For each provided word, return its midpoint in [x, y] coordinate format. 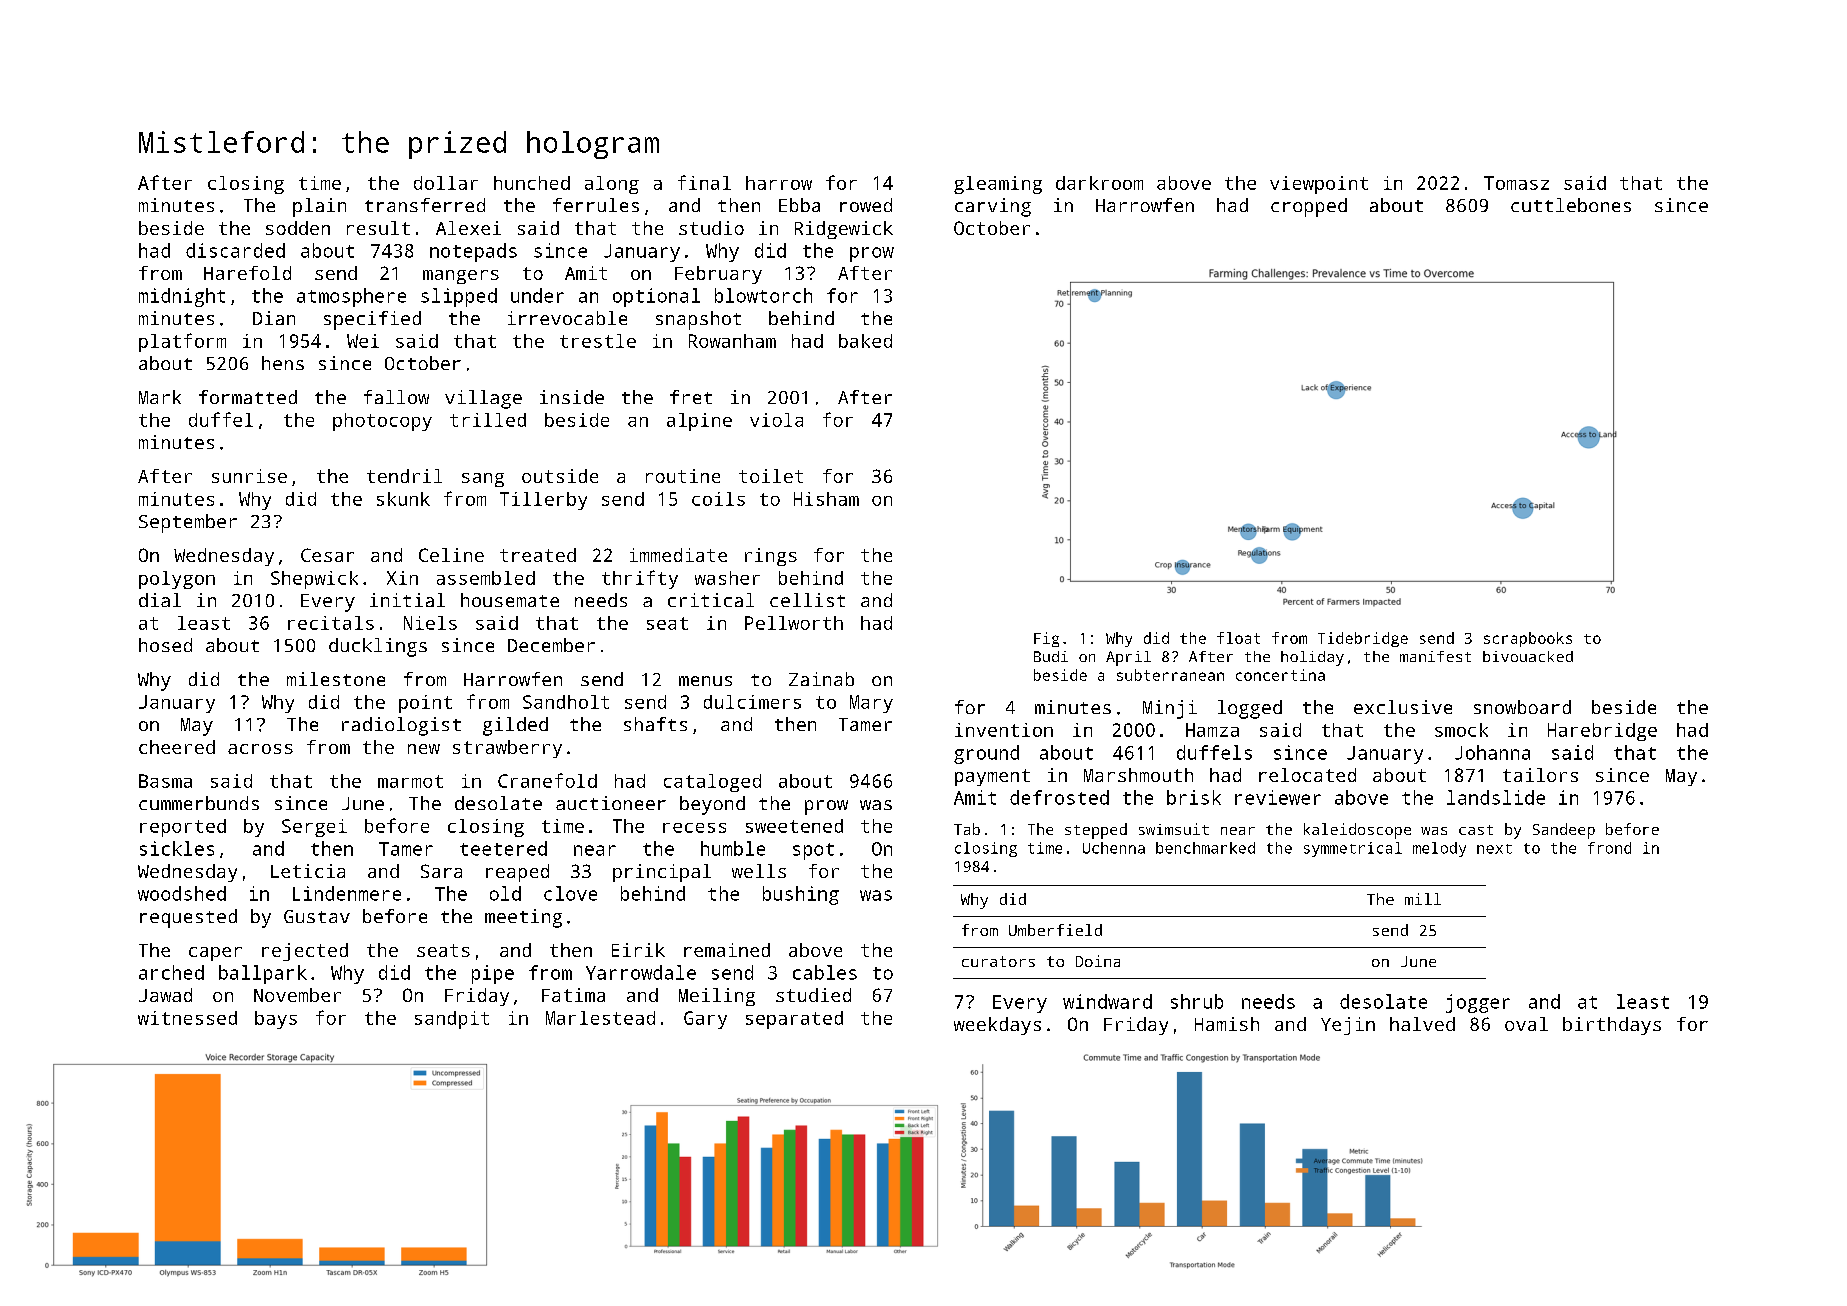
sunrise [249, 476]
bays [276, 1020]
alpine [699, 422]
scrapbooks [1528, 639]
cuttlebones [1571, 205]
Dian [274, 318]
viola [776, 420]
